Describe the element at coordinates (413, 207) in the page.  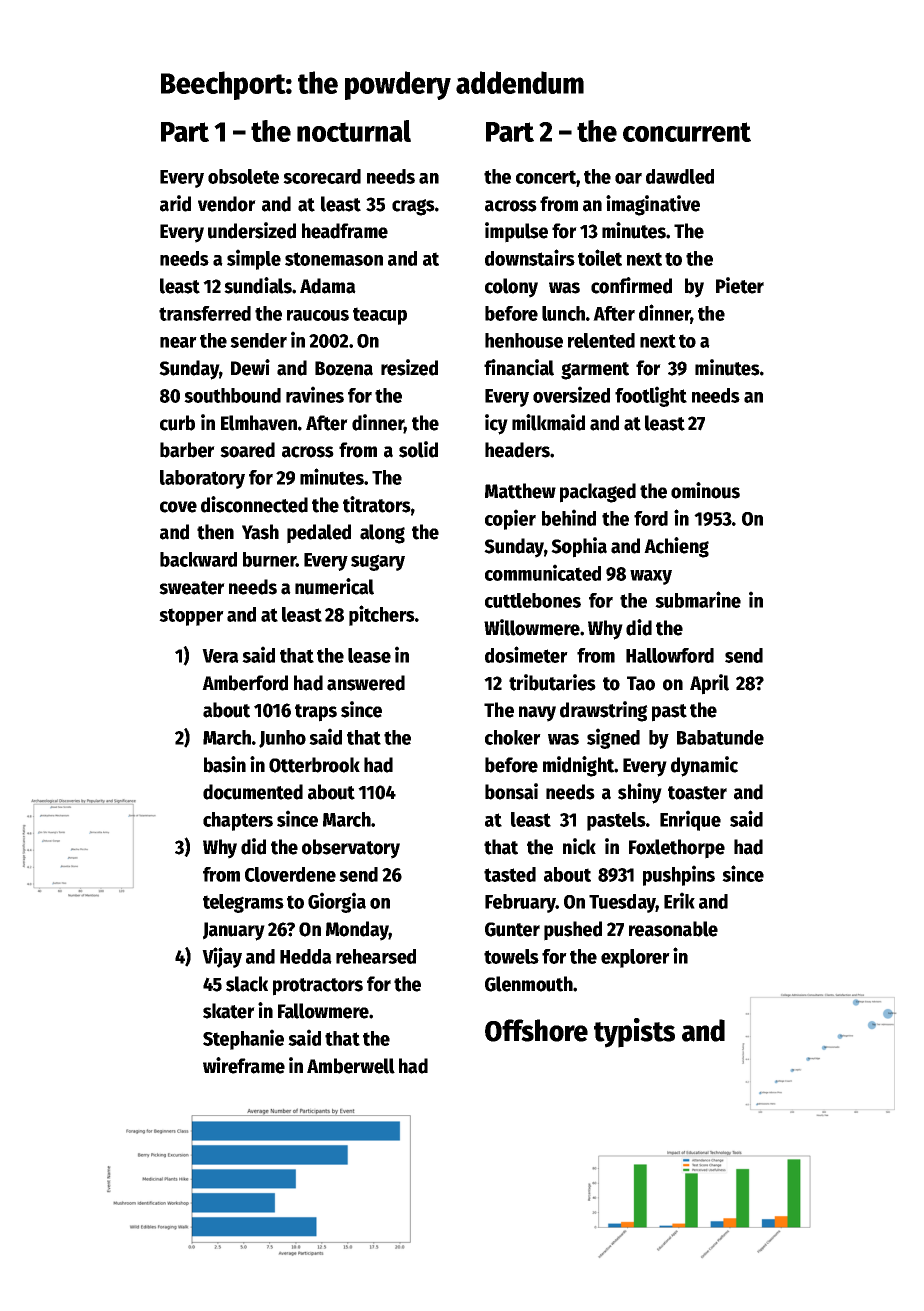
I see `crags` at that location.
